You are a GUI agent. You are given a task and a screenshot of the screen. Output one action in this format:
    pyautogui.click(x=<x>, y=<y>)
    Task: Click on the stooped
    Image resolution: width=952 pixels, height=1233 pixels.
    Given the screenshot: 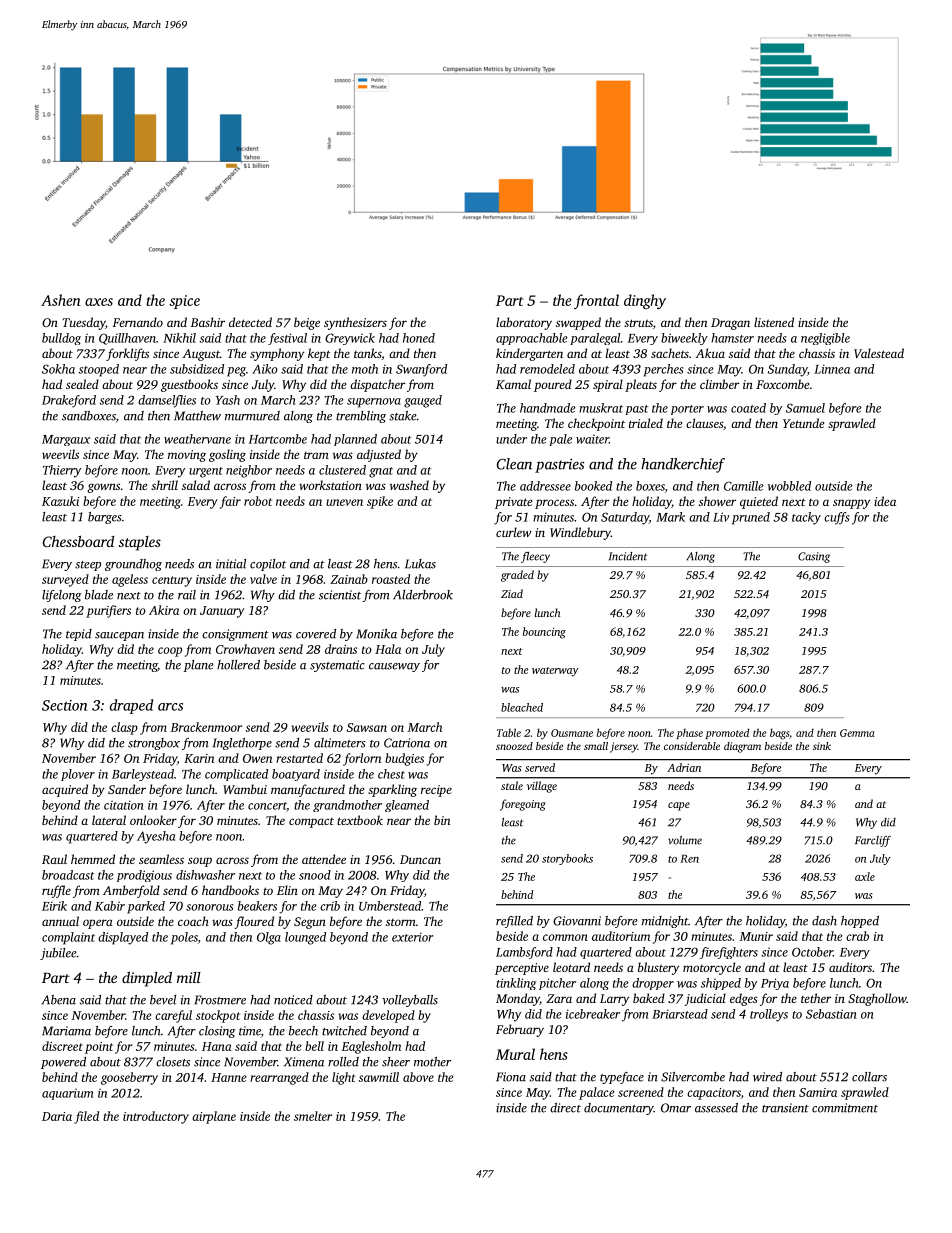 What is the action you would take?
    pyautogui.click(x=98, y=370)
